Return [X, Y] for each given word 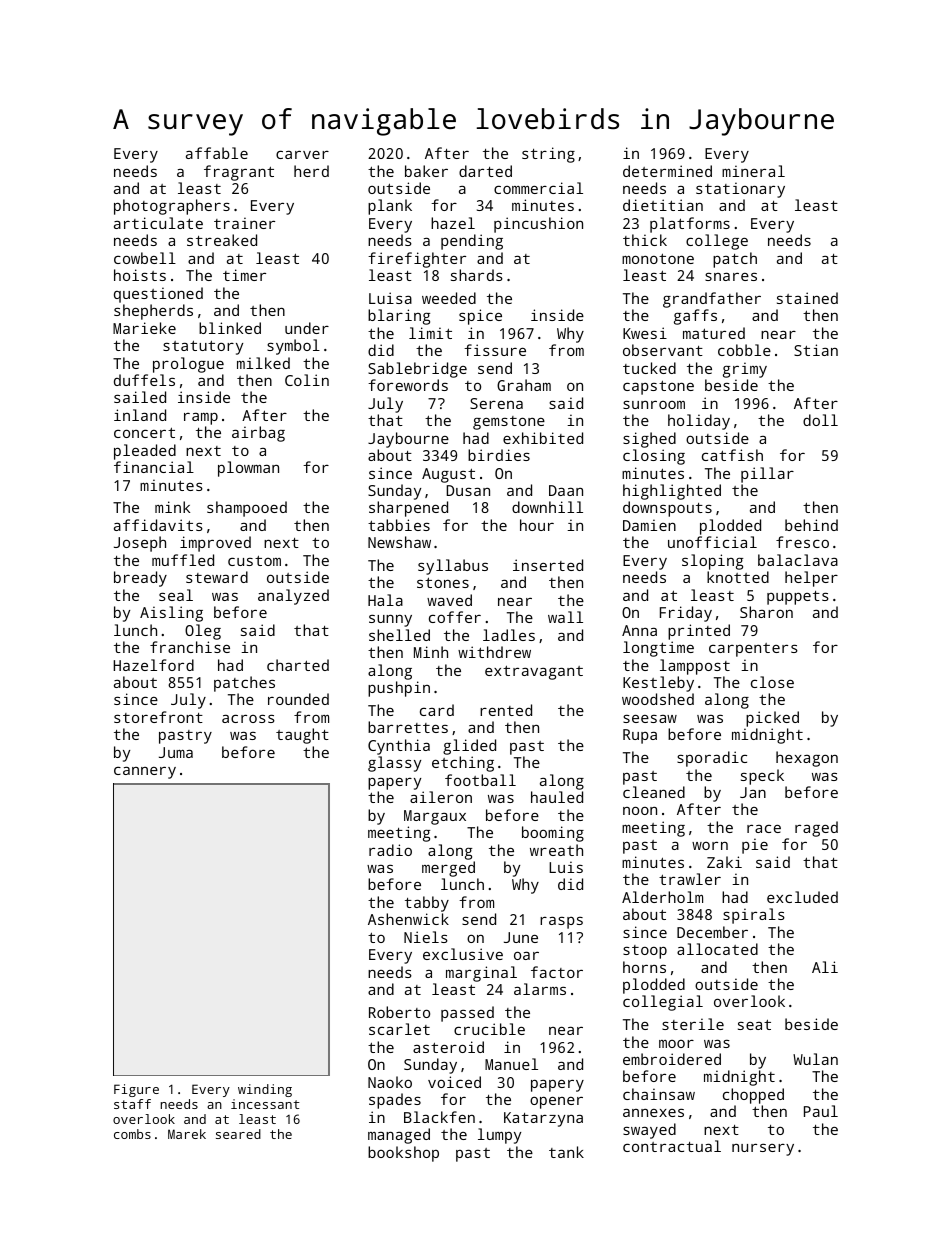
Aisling [171, 614]
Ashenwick [408, 919]
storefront [158, 717]
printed [699, 632]
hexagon [807, 759]
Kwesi [645, 333]
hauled [557, 797]
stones [443, 582]
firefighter [417, 260]
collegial [663, 1003]
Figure [136, 1090]
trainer [244, 223]
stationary [740, 190]
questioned [158, 295]
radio [390, 850]
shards [477, 275]
